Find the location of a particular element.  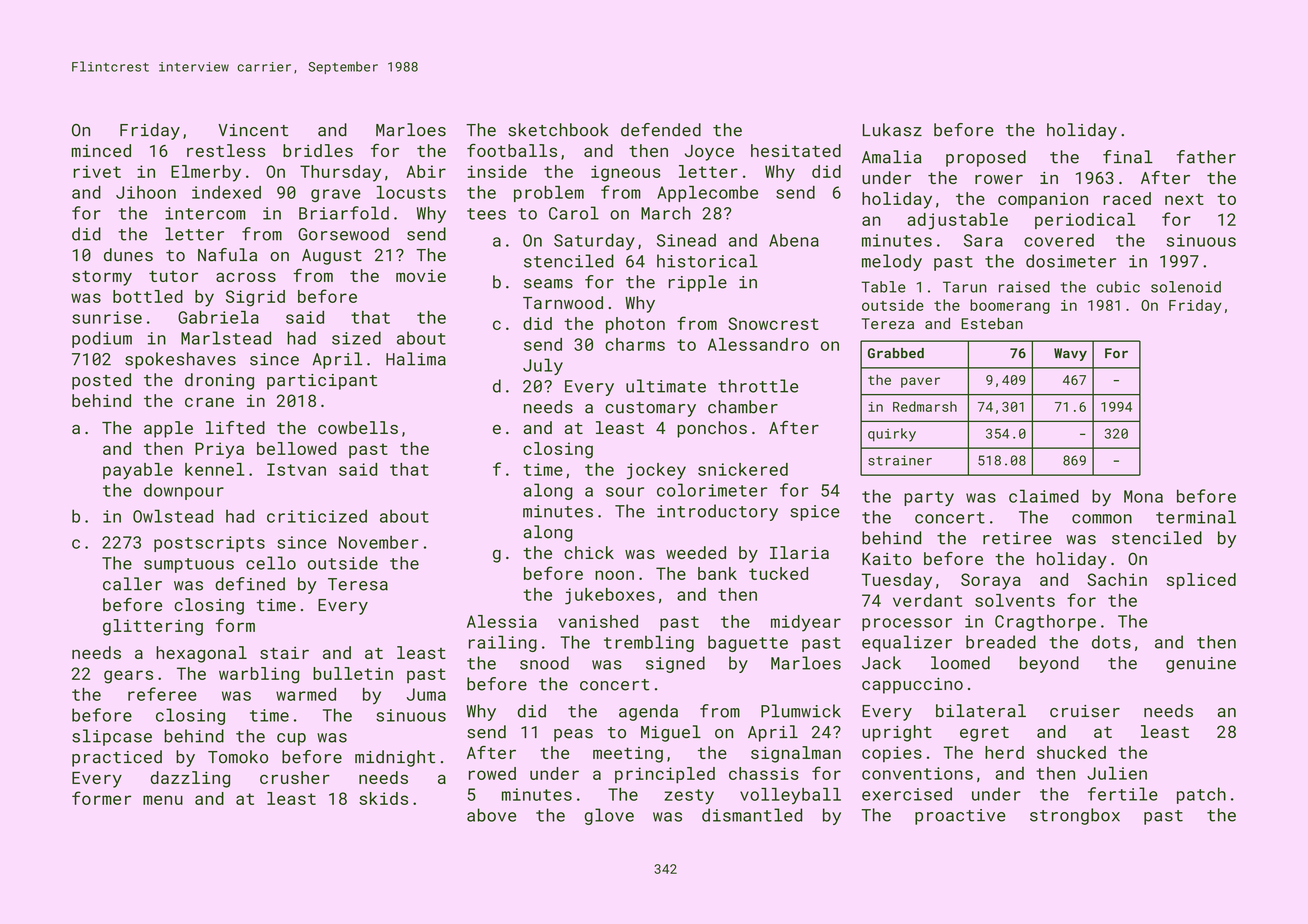

above is located at coordinates (491, 815).
